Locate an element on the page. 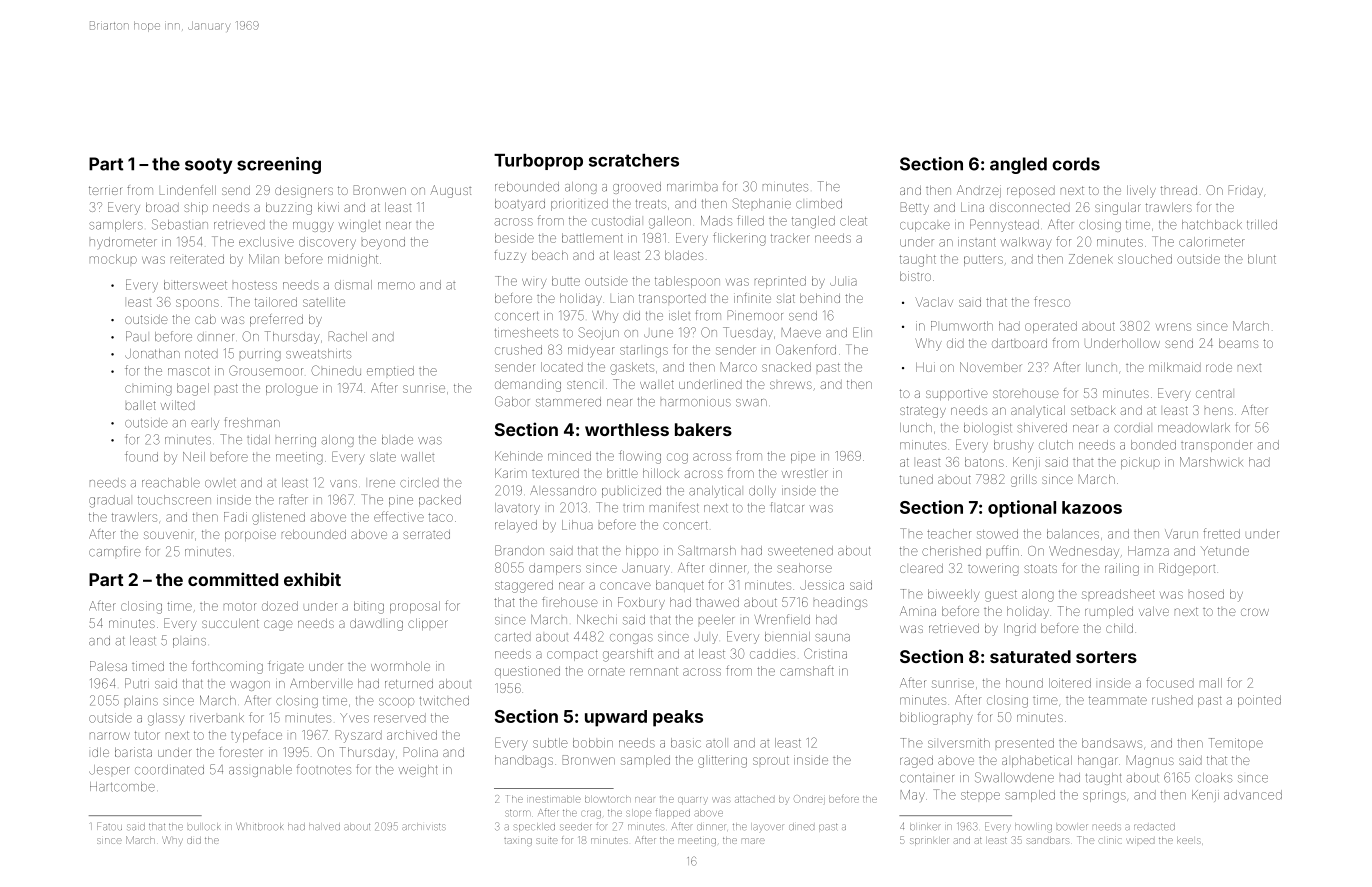 This page has height=887, width=1372. setback is located at coordinates (1093, 410).
